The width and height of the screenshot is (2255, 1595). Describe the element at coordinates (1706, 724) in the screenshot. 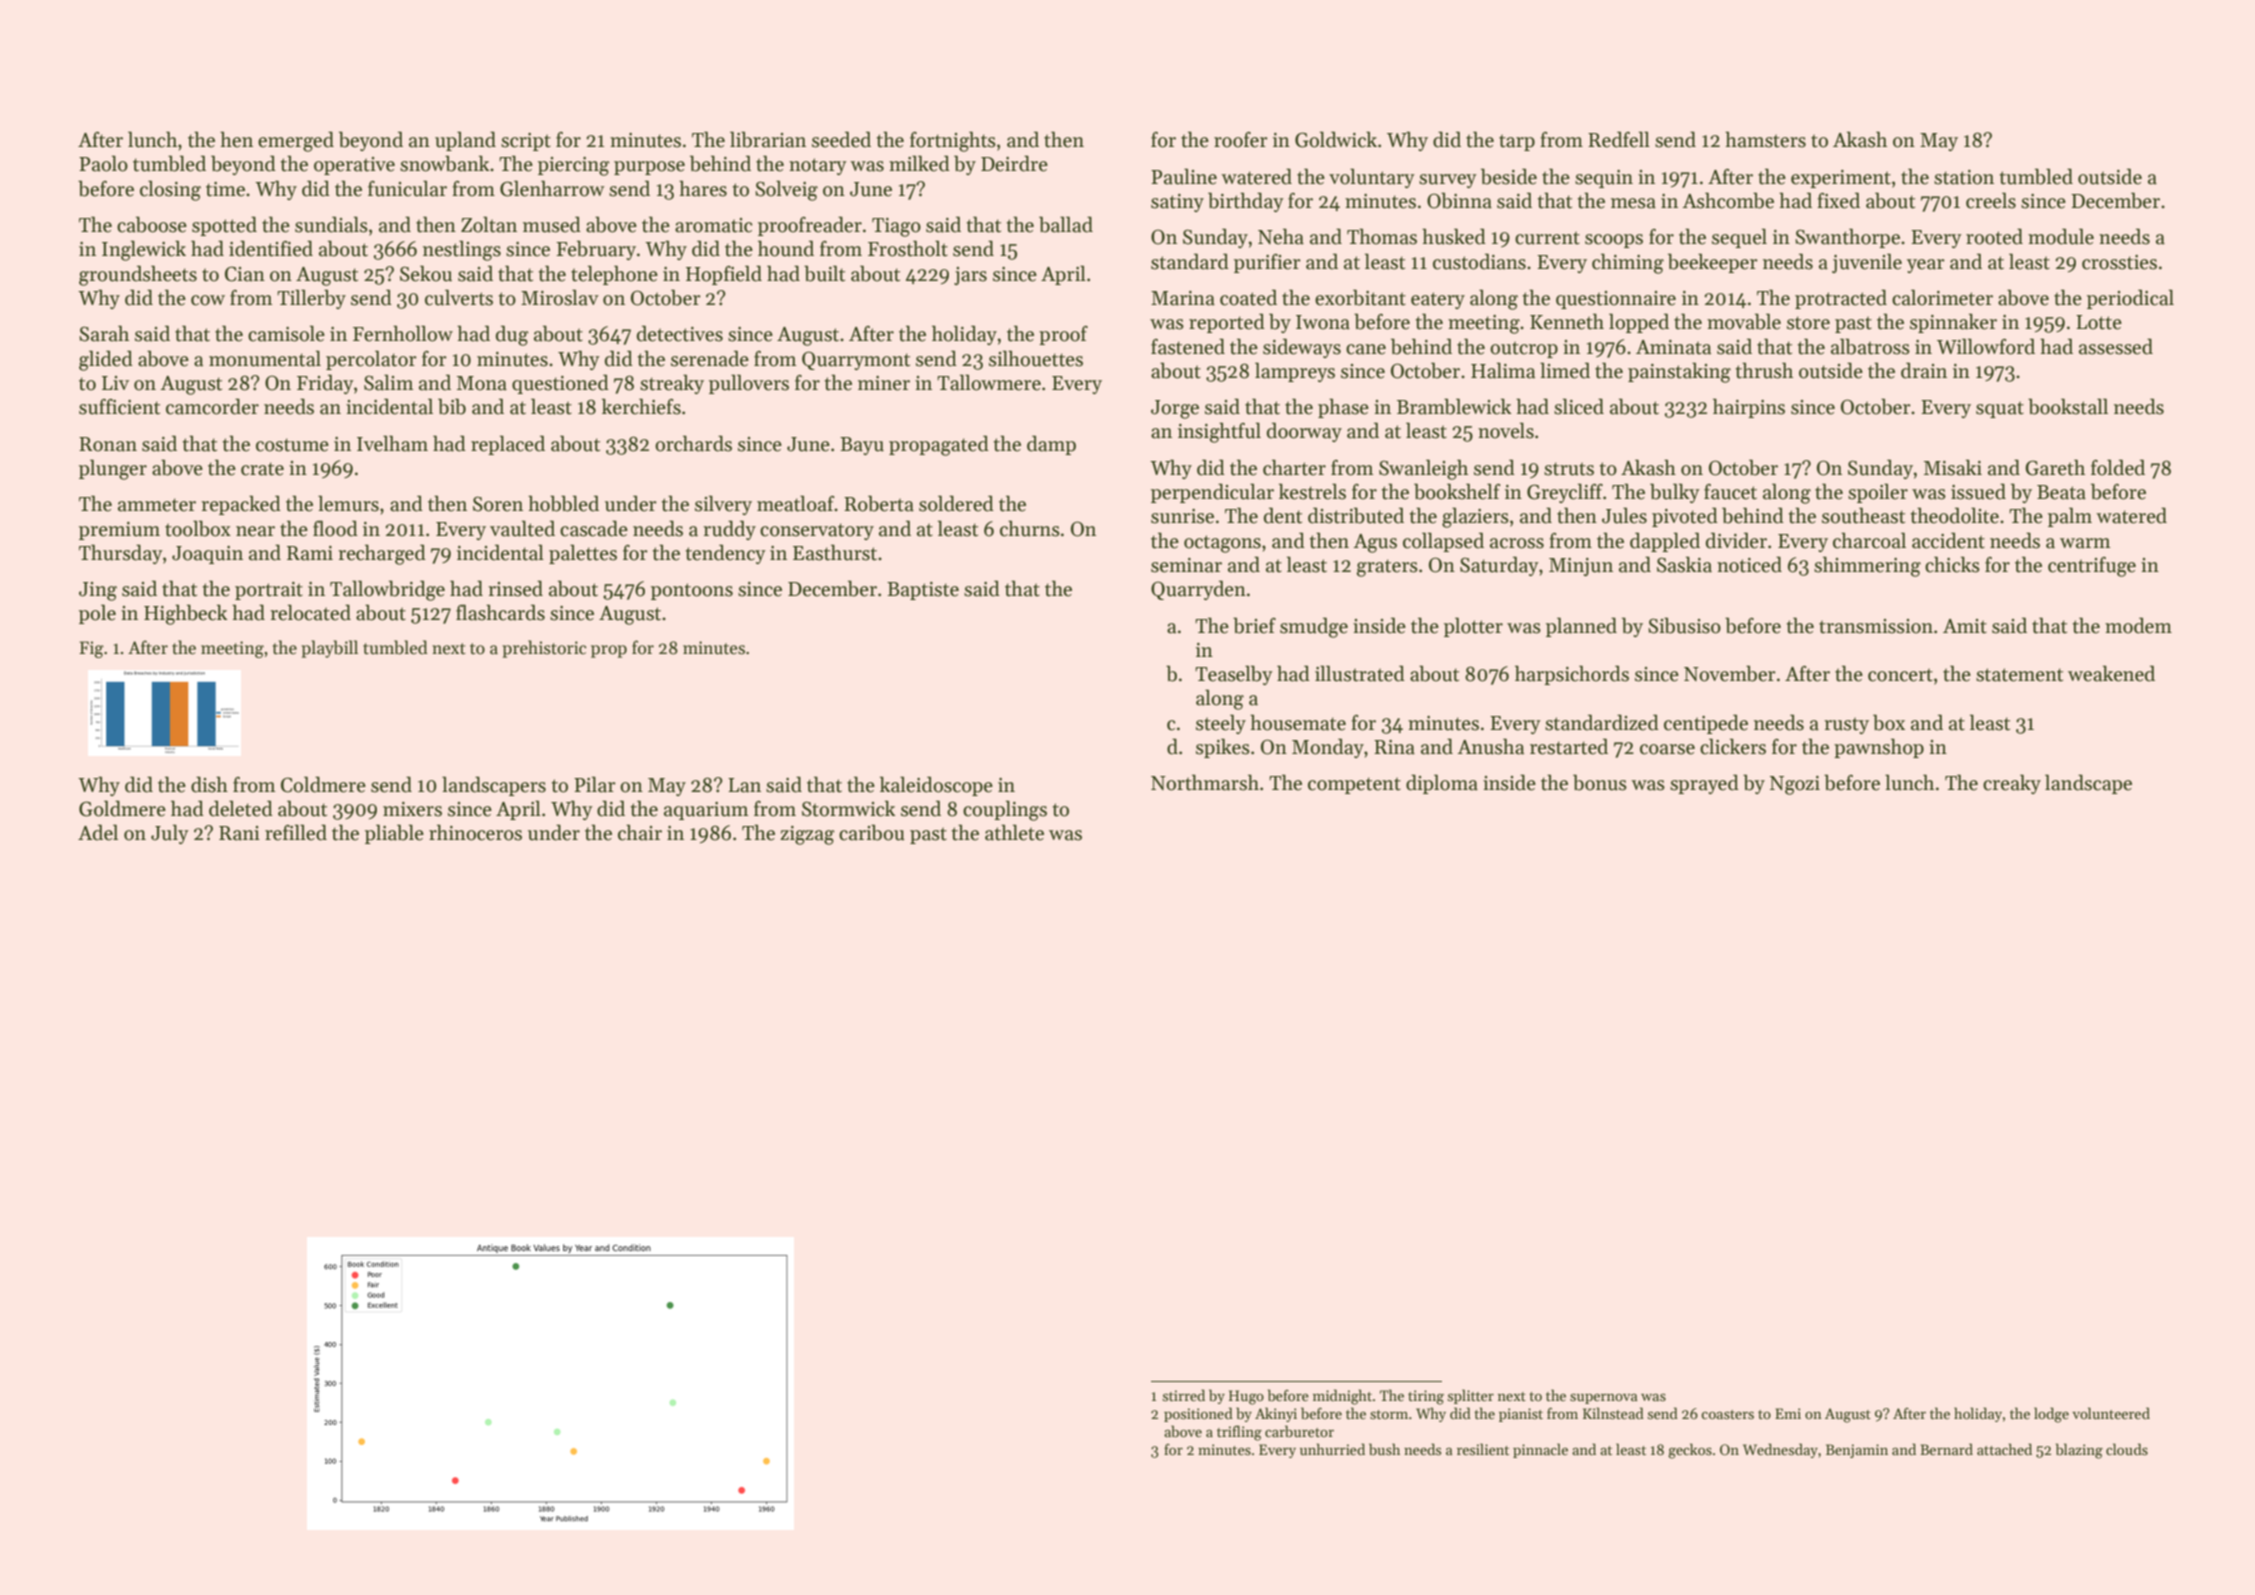

I see `centipede` at that location.
